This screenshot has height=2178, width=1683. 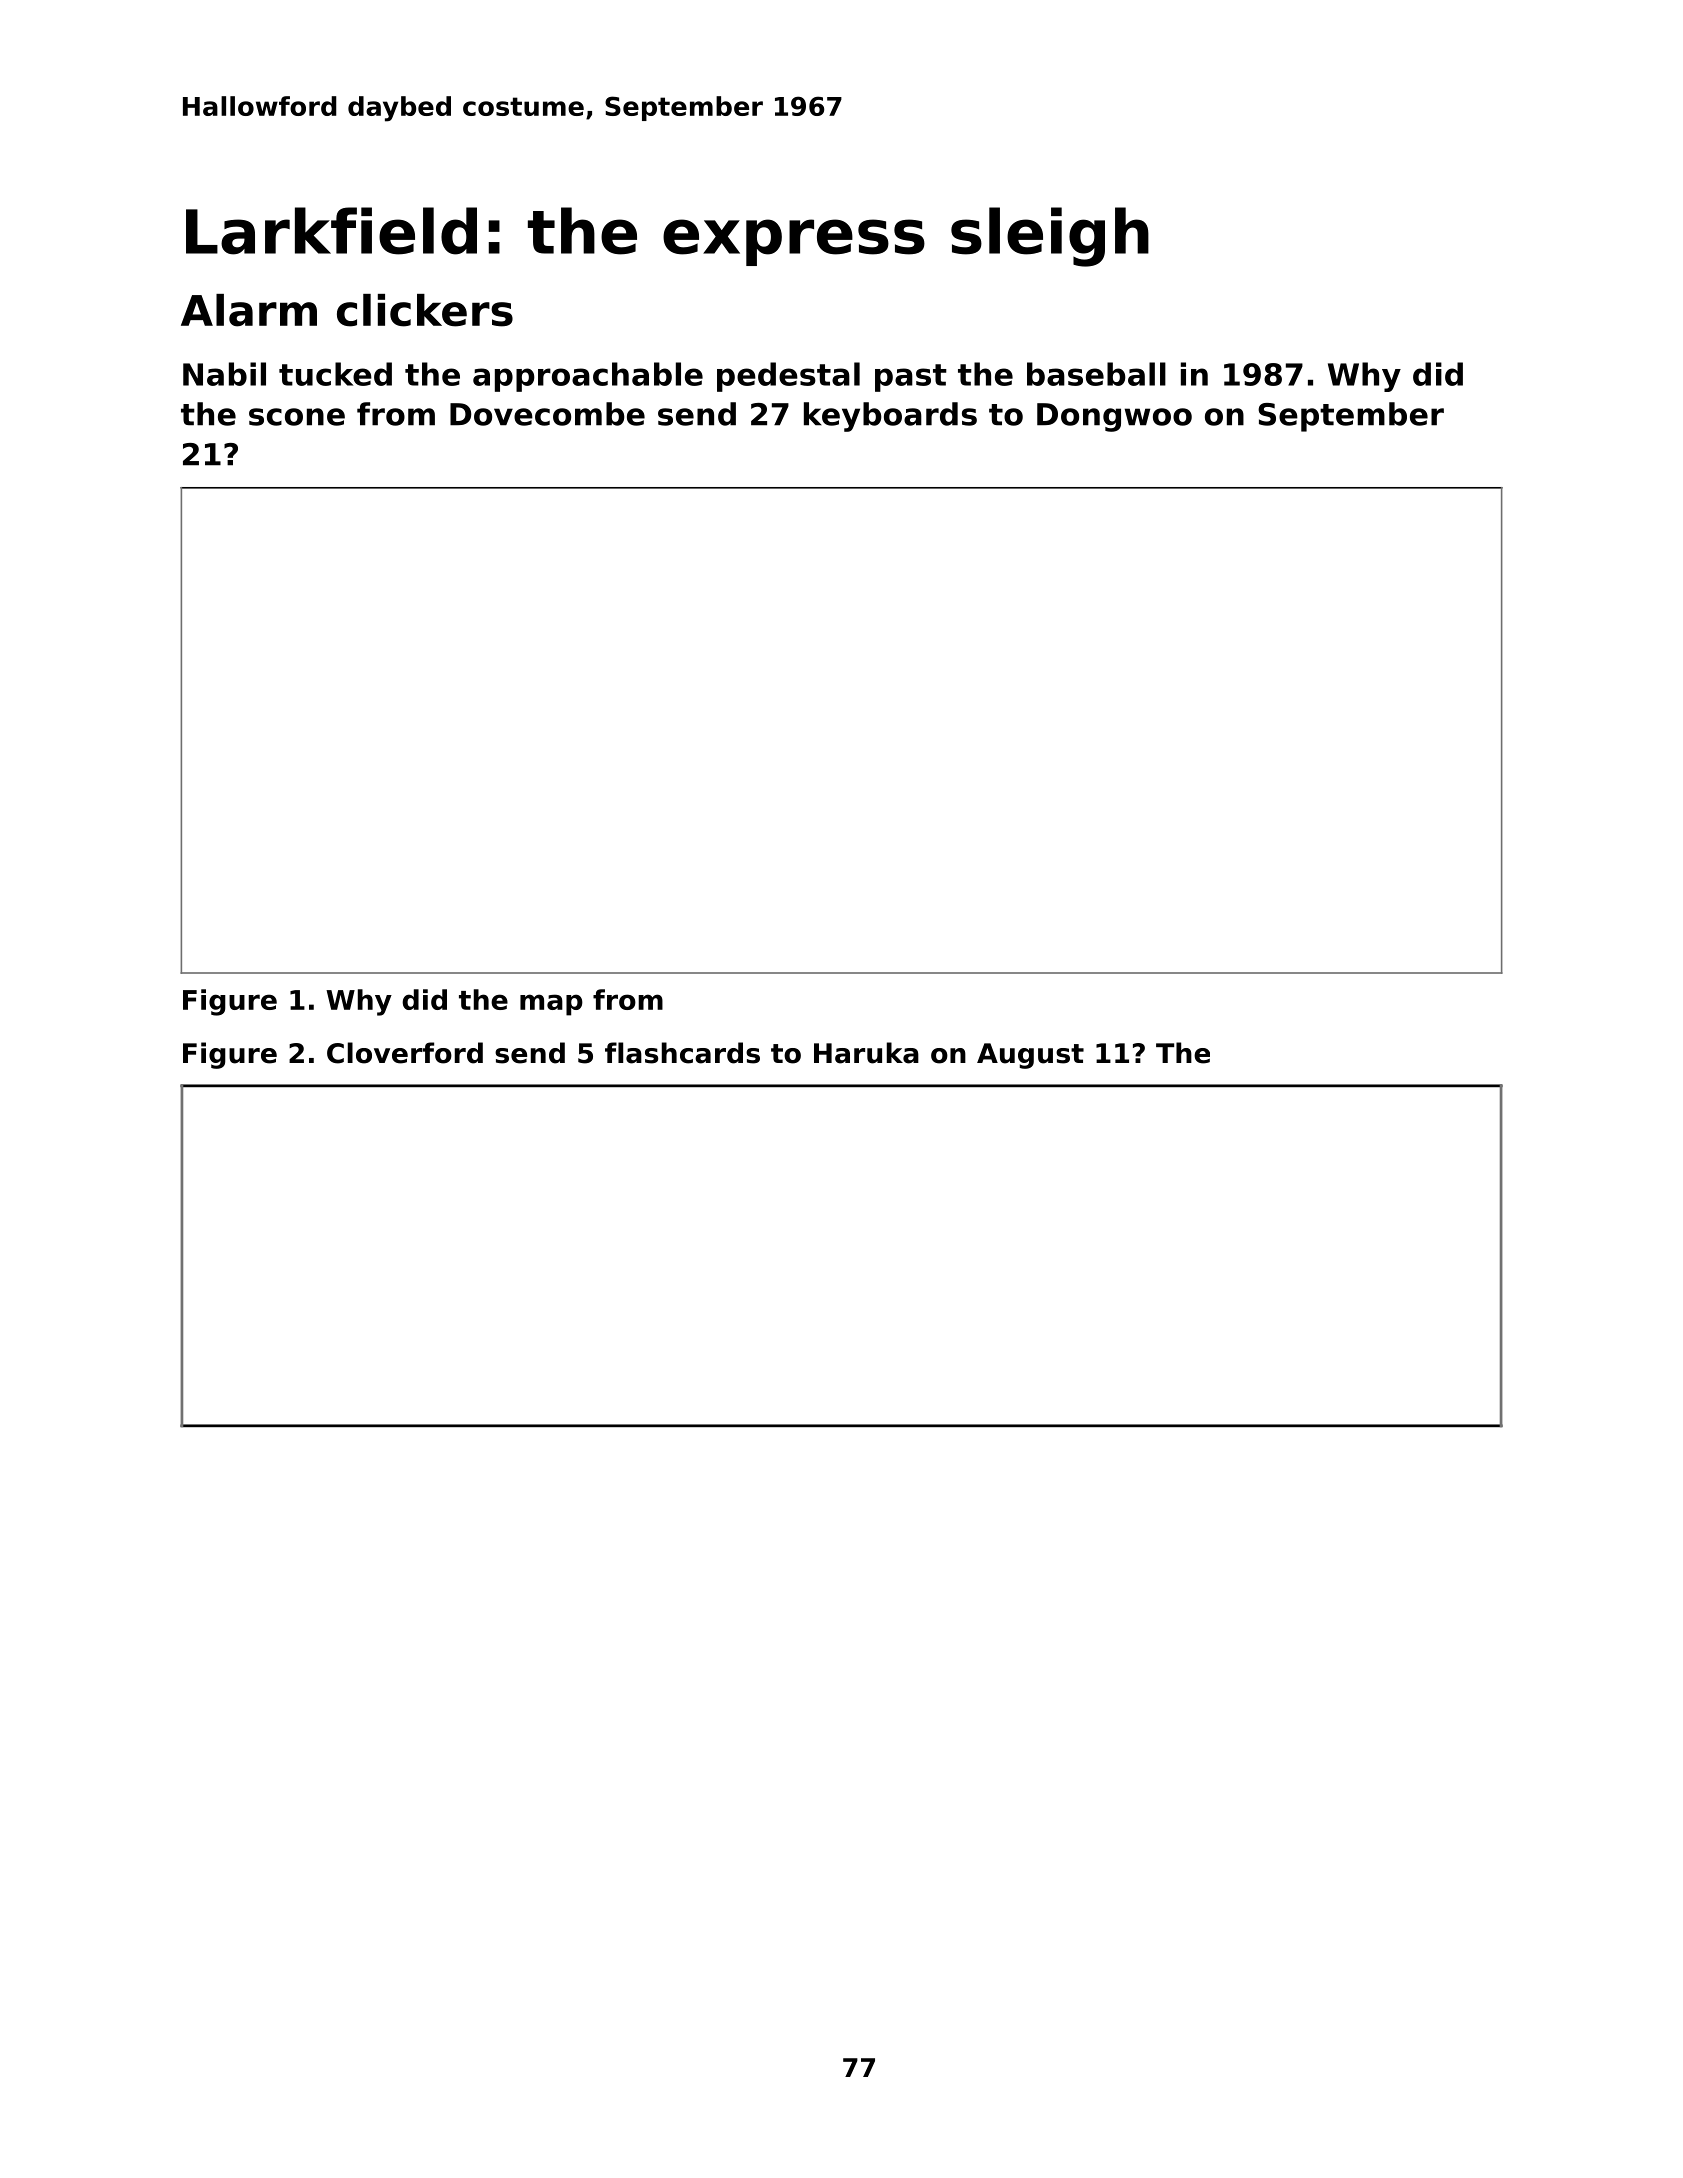 What do you see at coordinates (866, 1053) in the screenshot?
I see `Haruka` at bounding box center [866, 1053].
